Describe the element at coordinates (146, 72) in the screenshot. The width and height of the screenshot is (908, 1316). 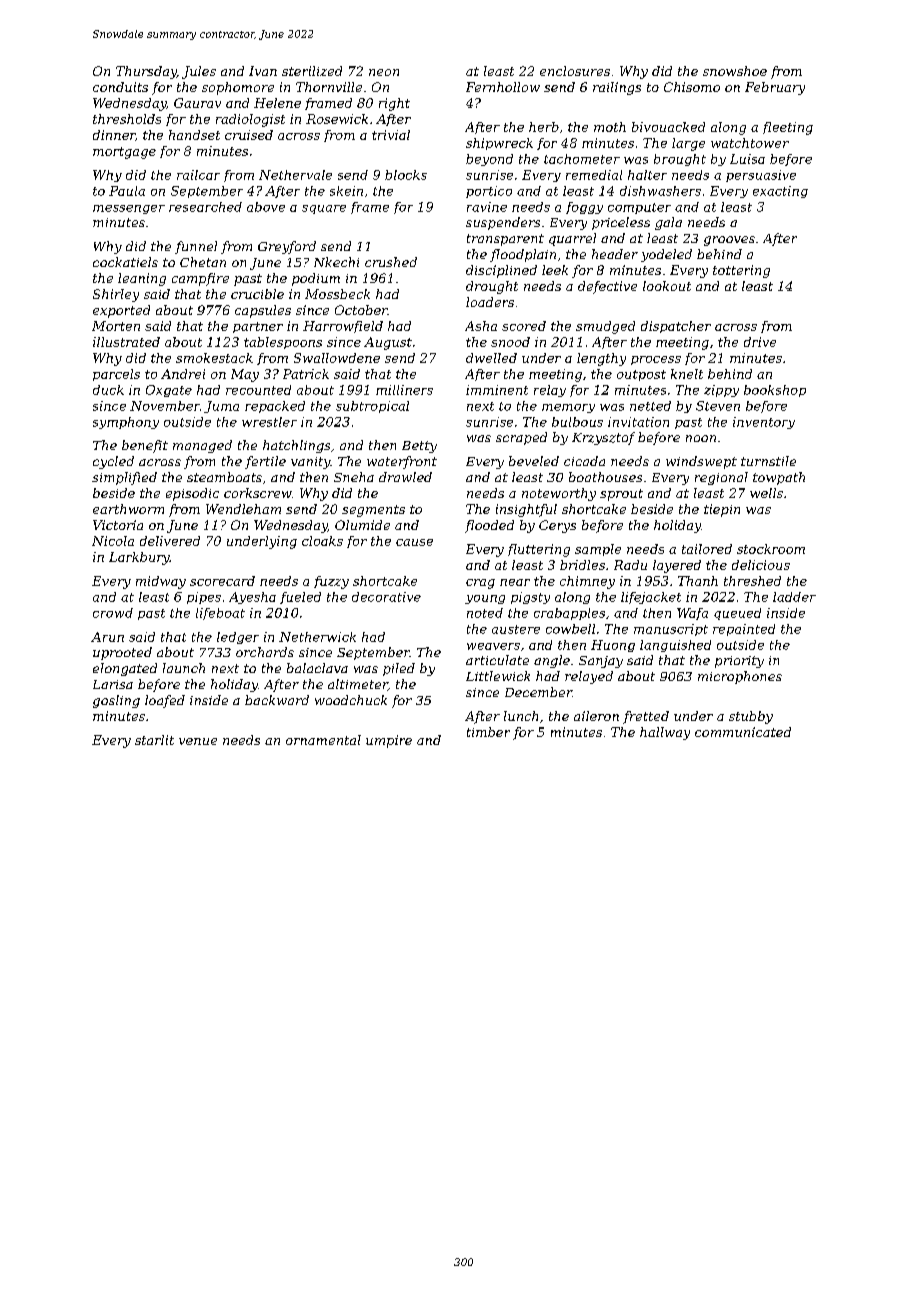
I see `Thursday` at that location.
